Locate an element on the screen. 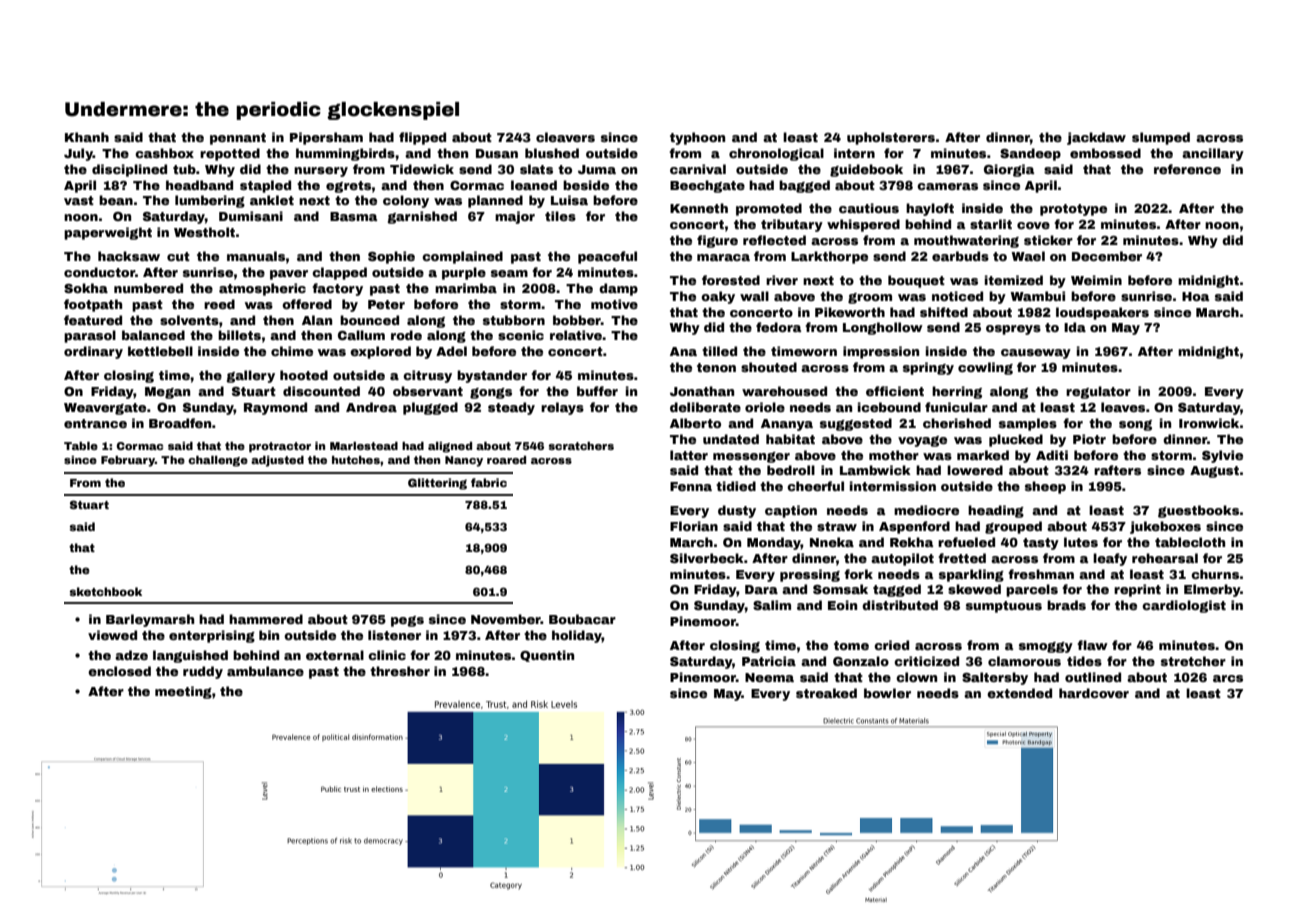 The height and width of the screenshot is (924, 1308). typhoon is located at coordinates (697, 138).
